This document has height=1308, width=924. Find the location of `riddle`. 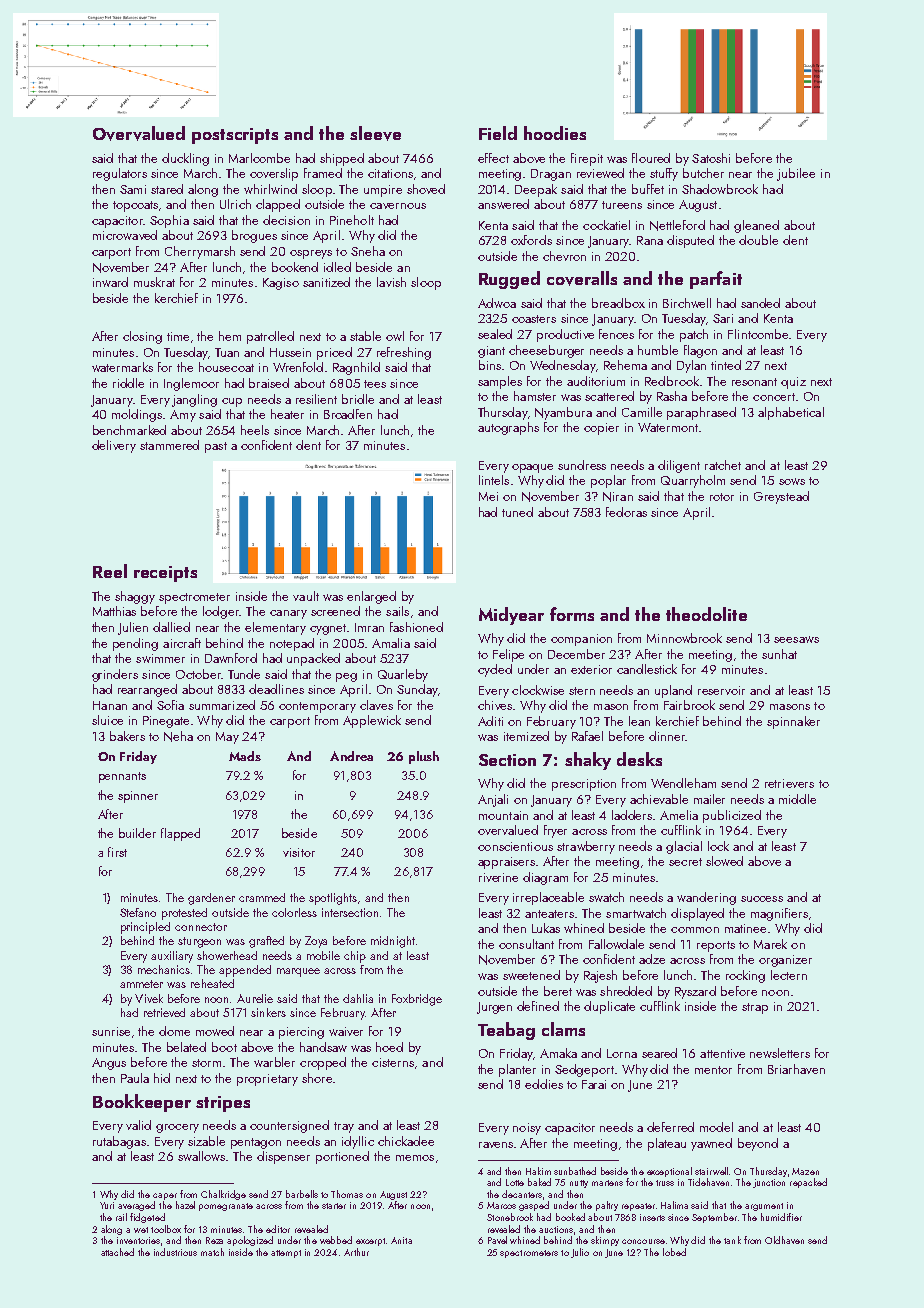

riddle is located at coordinates (128, 383).
